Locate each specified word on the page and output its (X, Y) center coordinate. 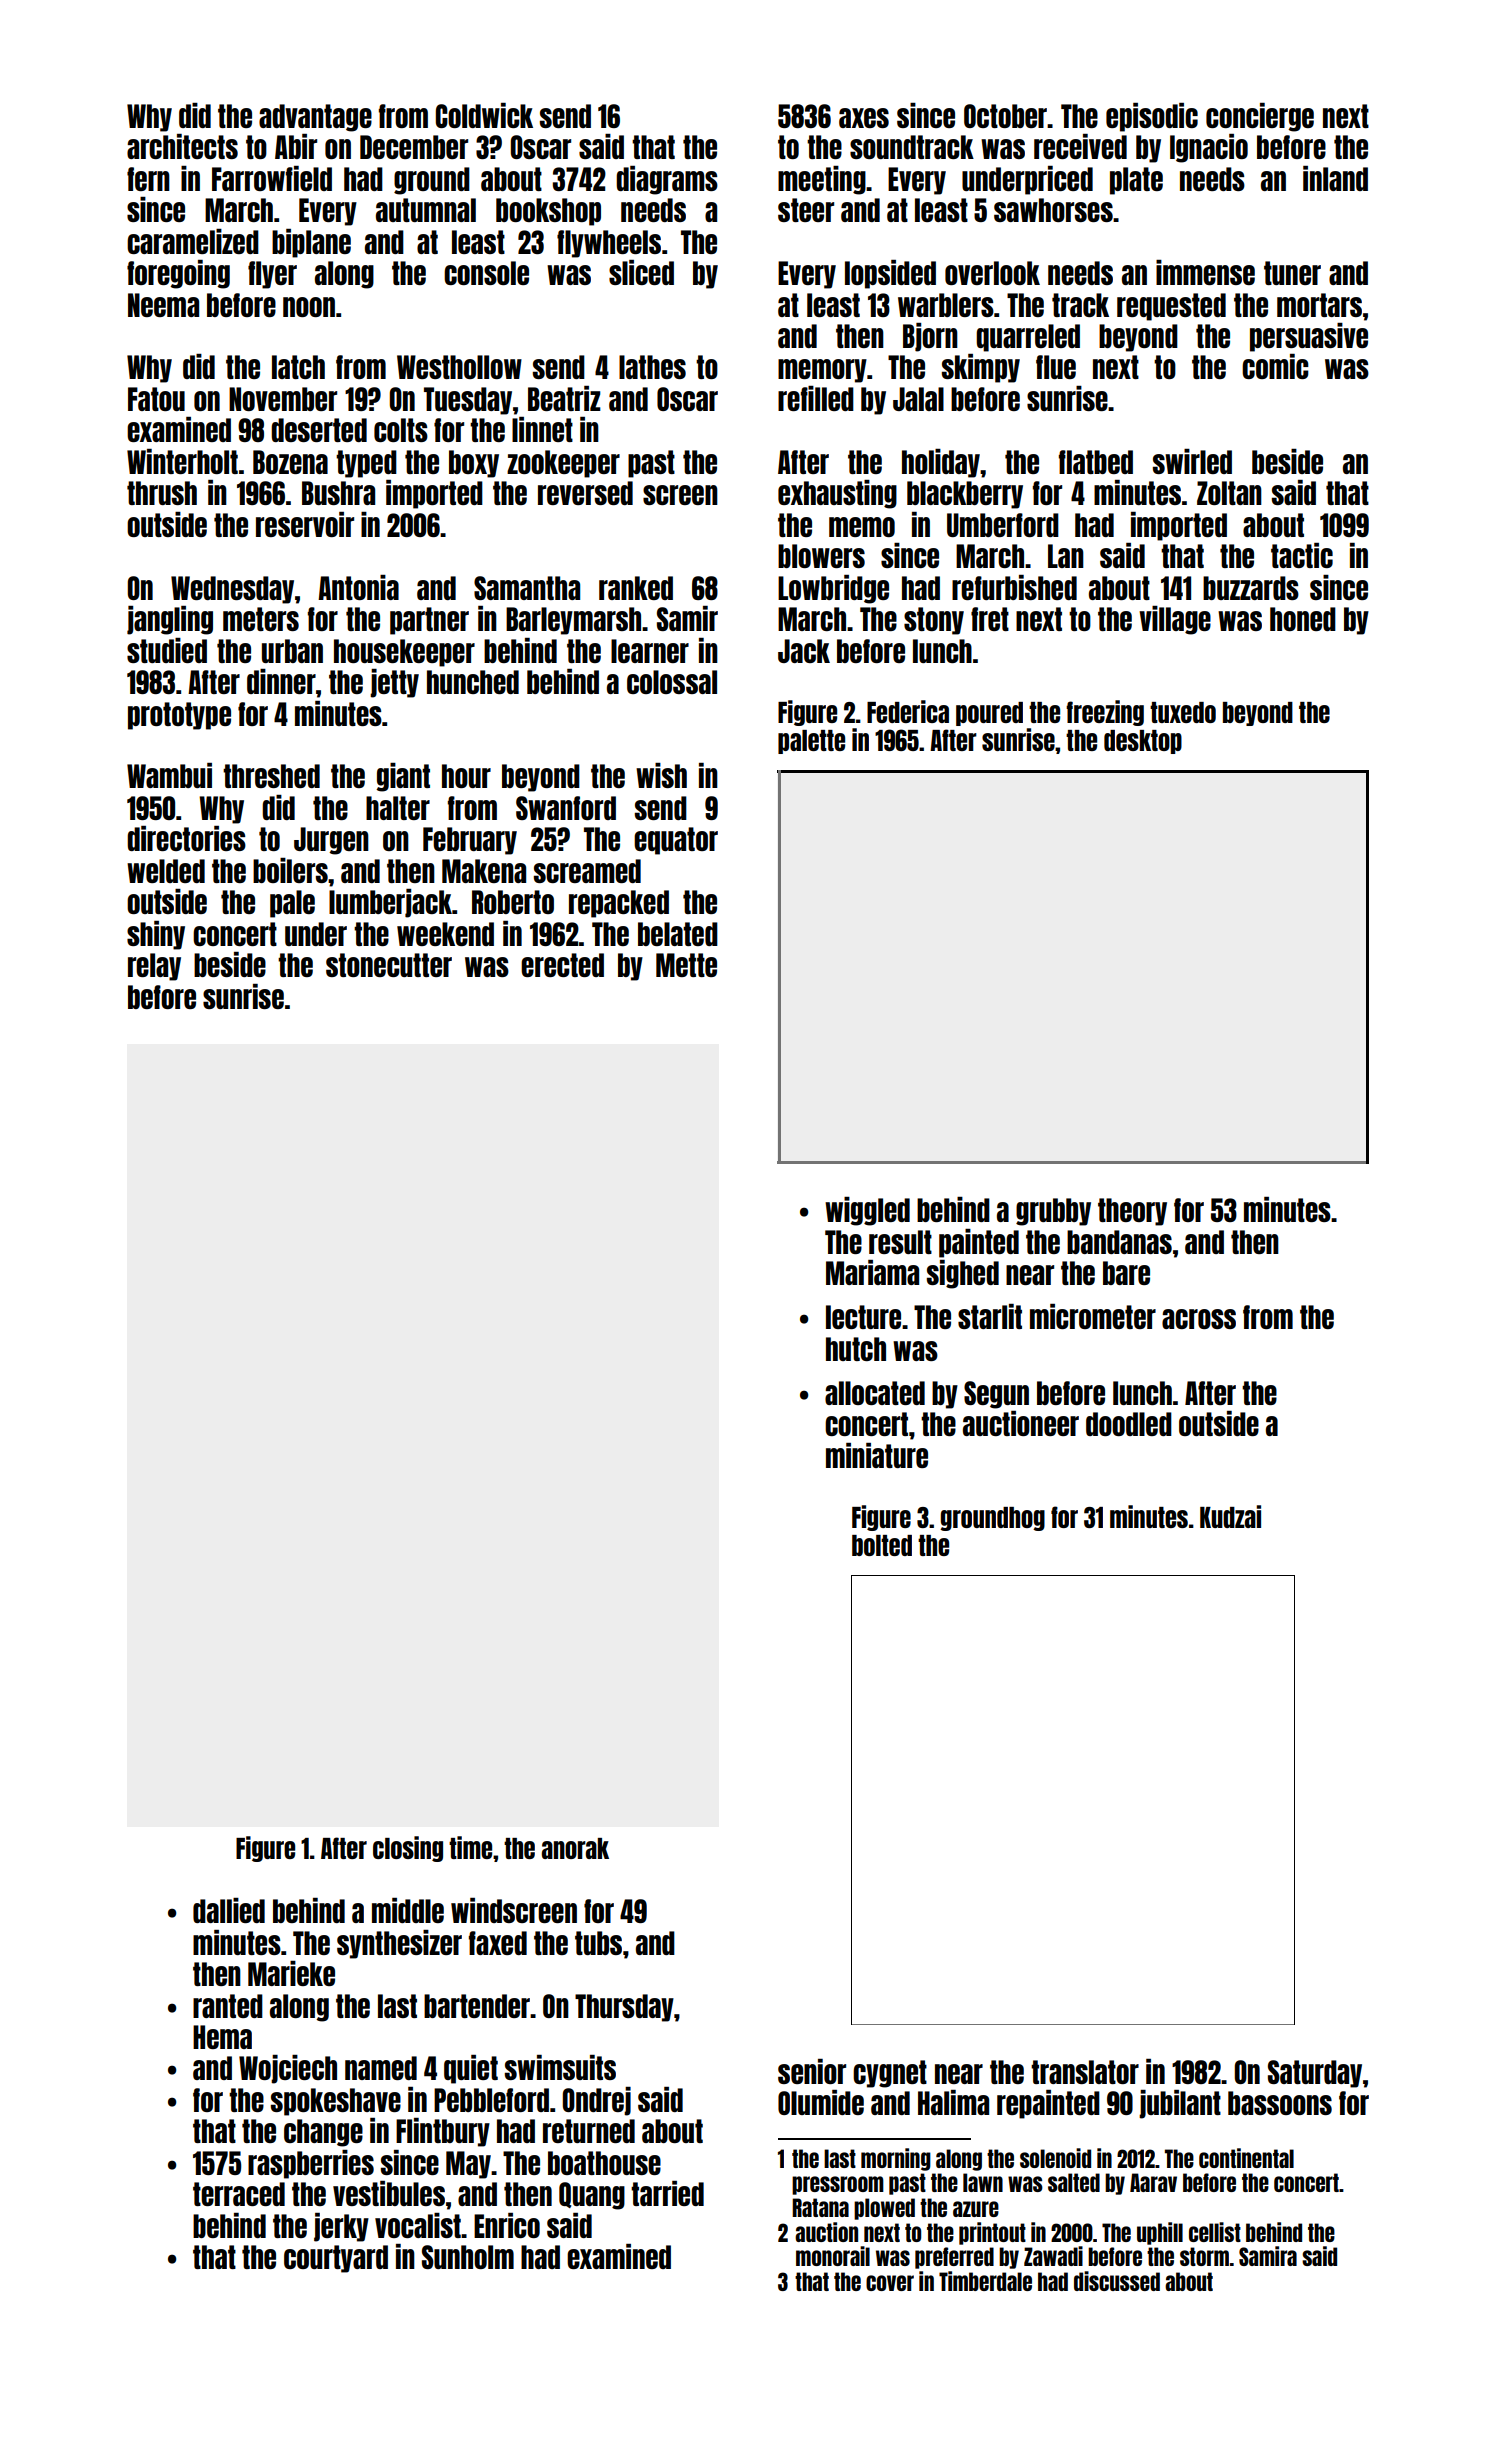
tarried (667, 2193)
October (1006, 116)
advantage (315, 118)
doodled (1129, 1424)
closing (408, 1849)
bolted (882, 1545)
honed (1303, 619)
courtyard (336, 2259)
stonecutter (389, 965)
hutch (856, 1349)
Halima (953, 2102)
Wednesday (232, 590)
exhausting (837, 494)
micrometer (1093, 1316)
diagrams (667, 180)
